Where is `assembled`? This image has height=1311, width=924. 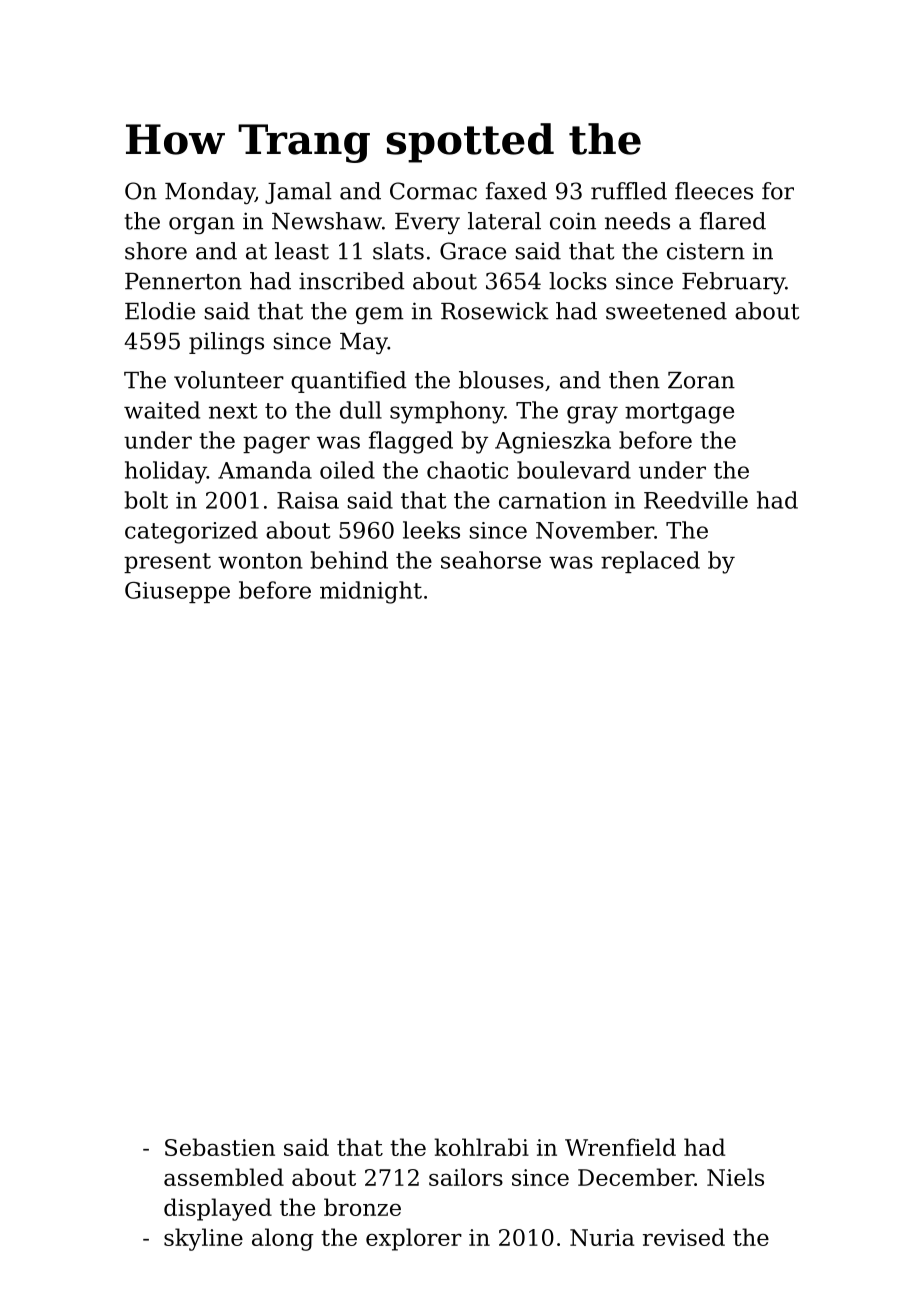
assembled is located at coordinates (224, 1177).
